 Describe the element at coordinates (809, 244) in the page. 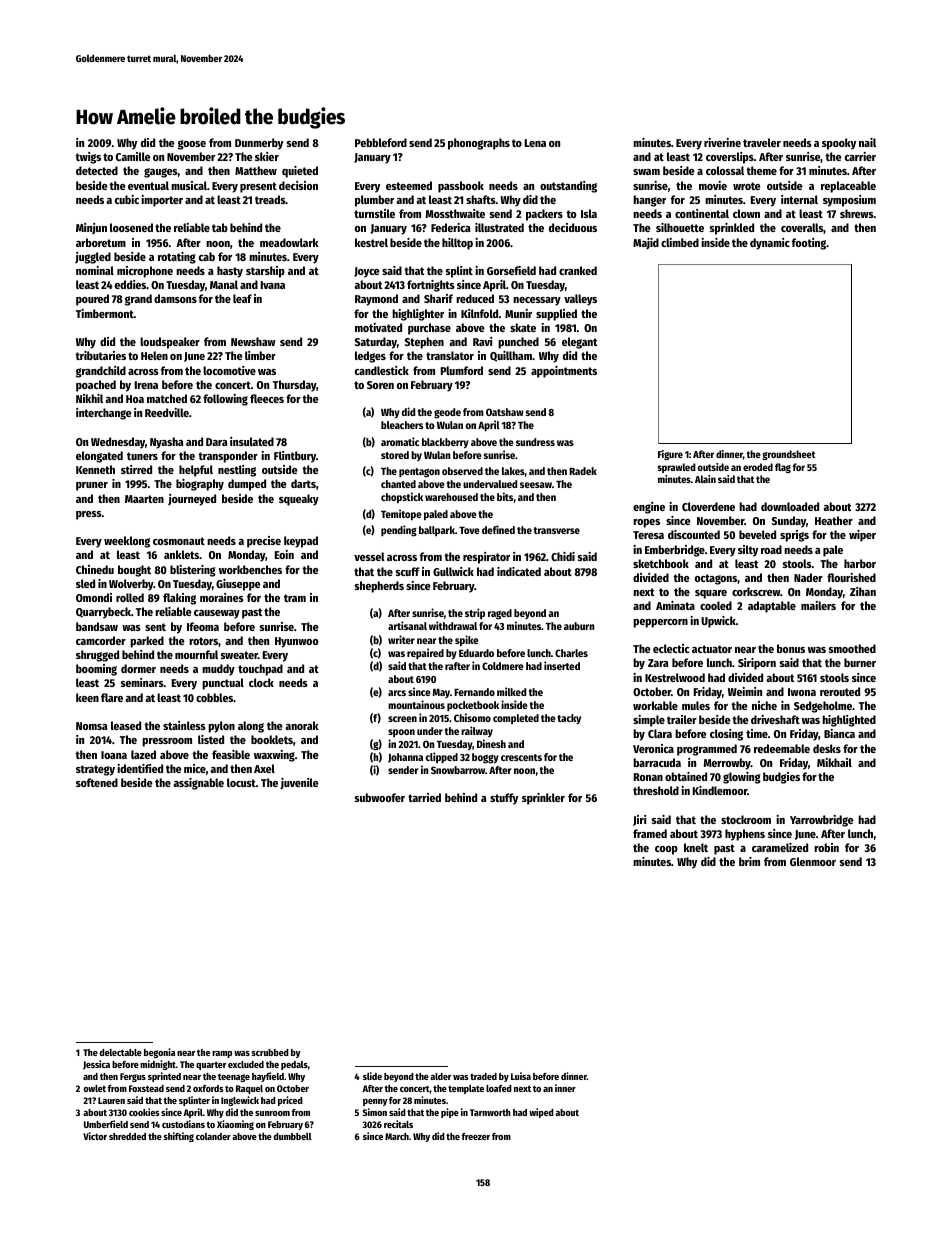

I see `footing` at that location.
